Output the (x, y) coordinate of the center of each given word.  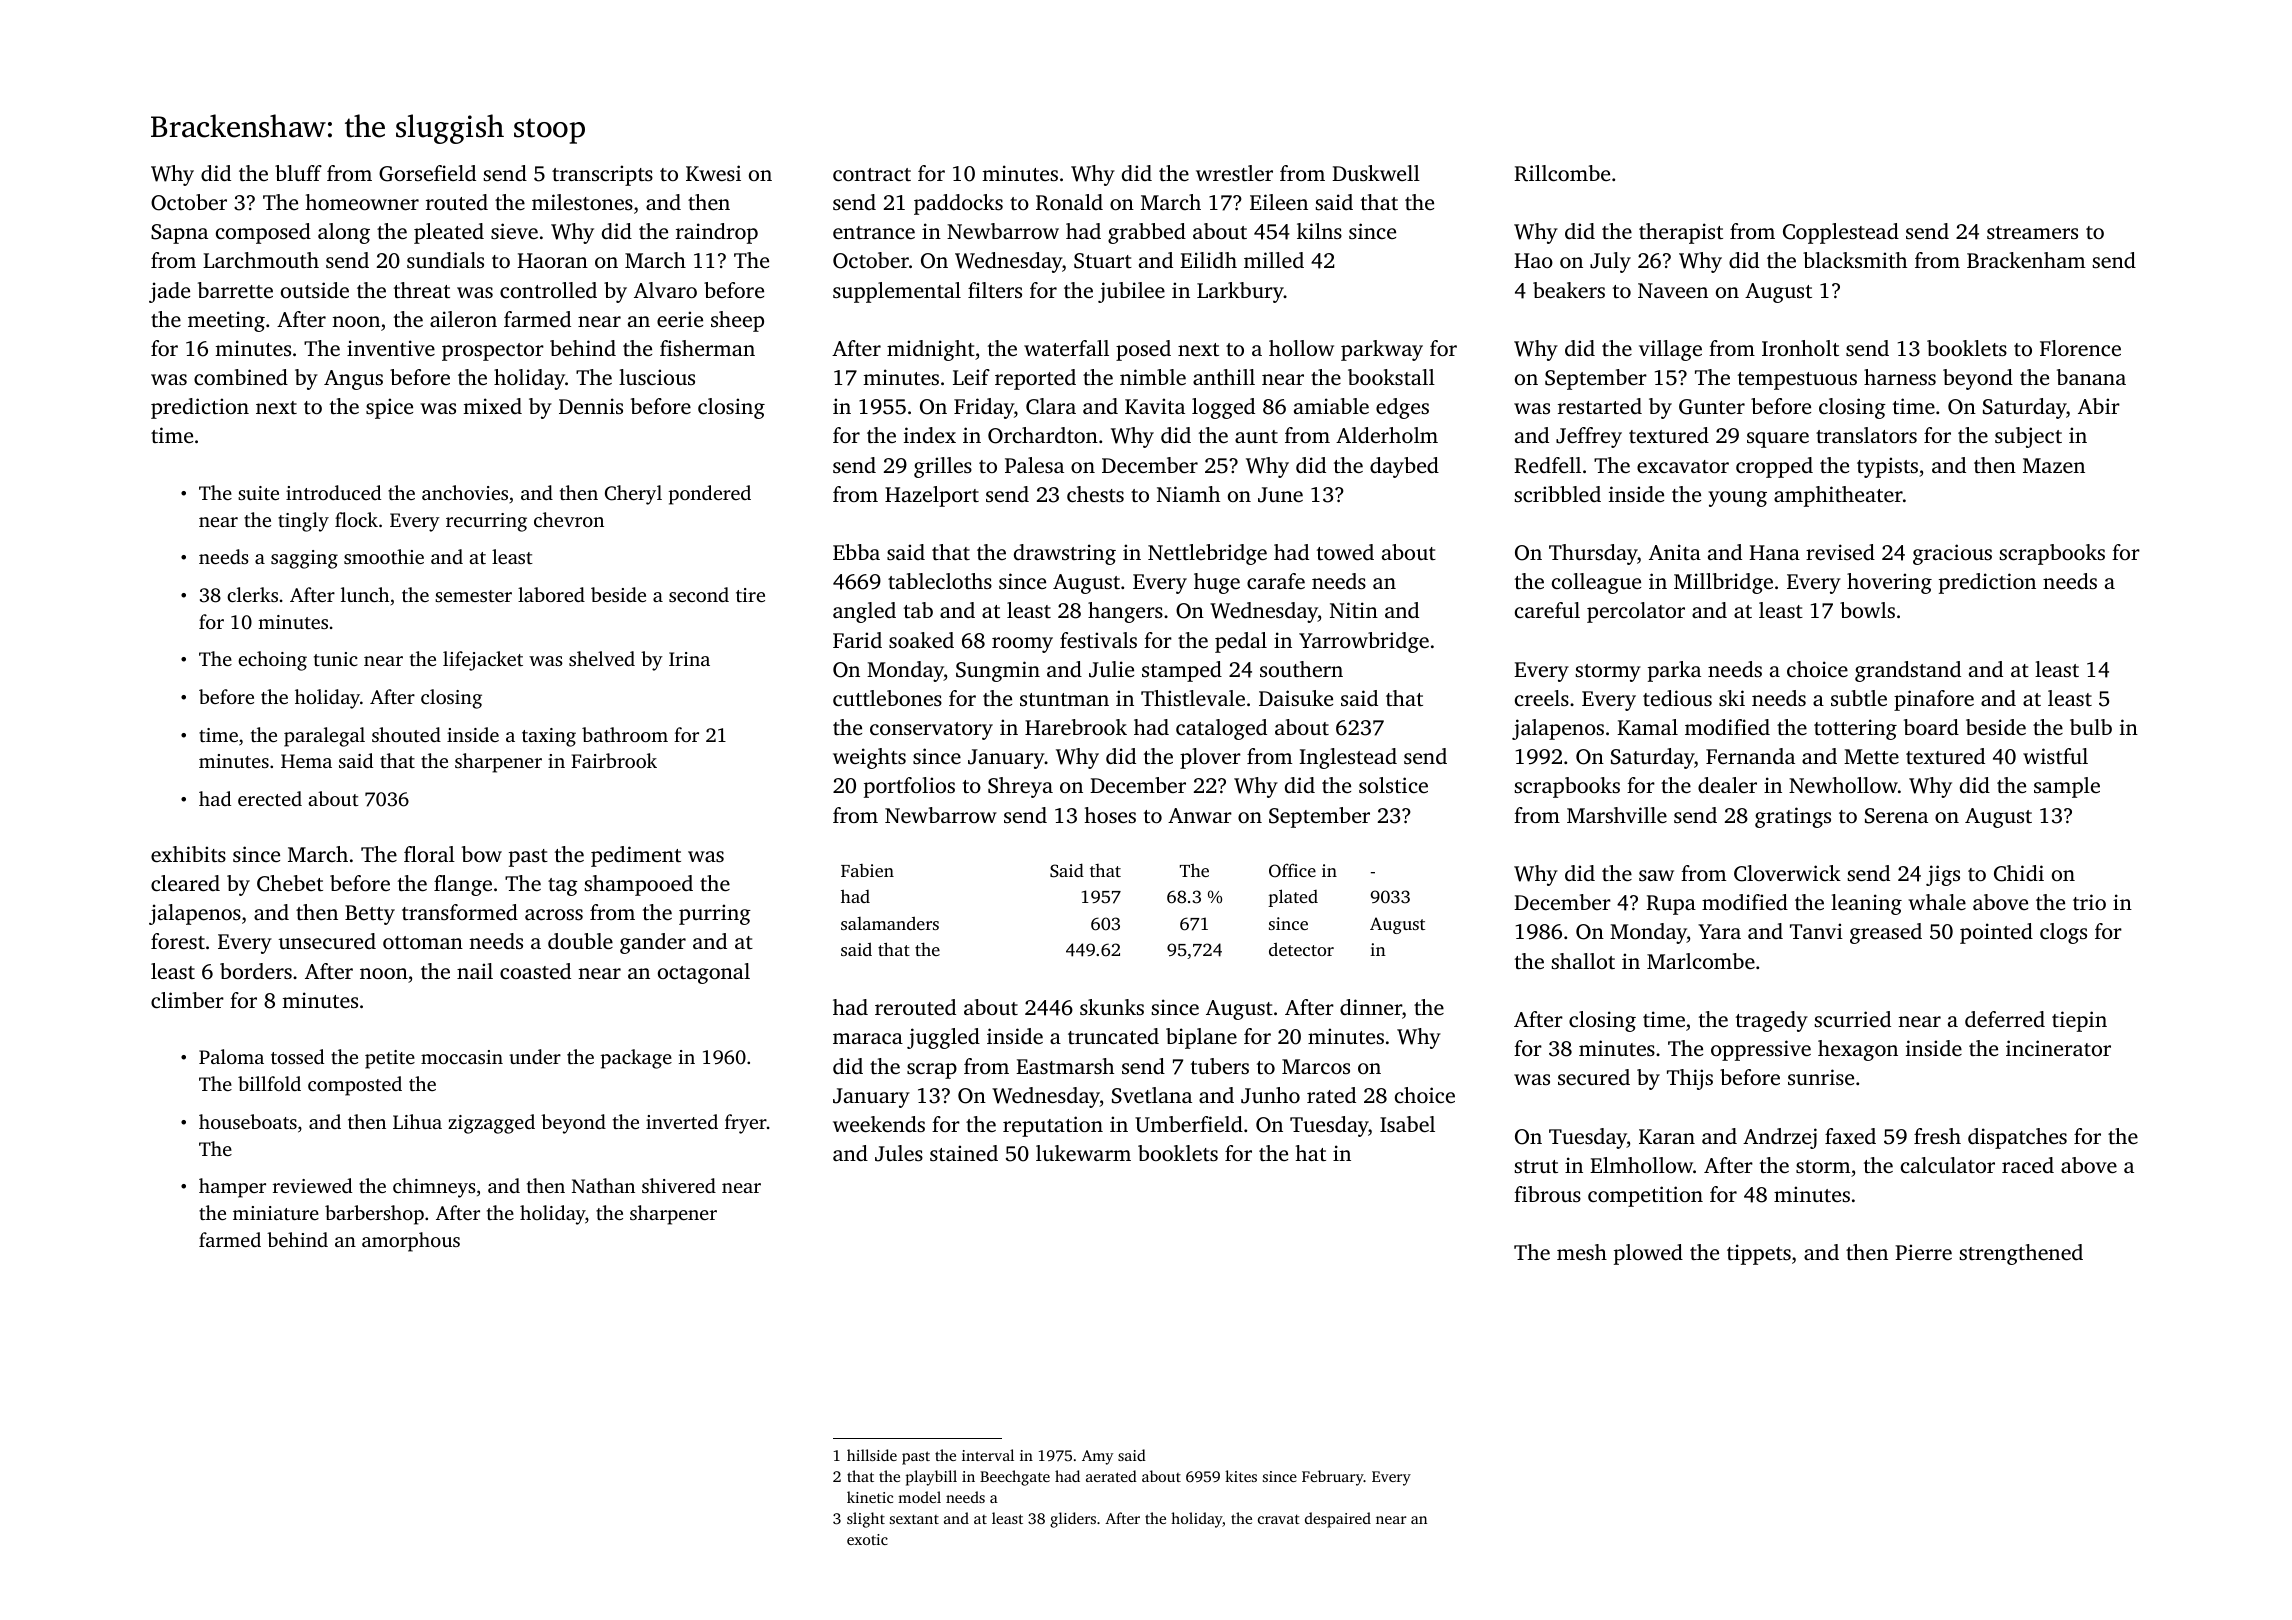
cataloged (1221, 729)
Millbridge (1723, 583)
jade (169, 292)
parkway (1382, 350)
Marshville (1617, 815)
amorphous (411, 1242)
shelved (602, 658)
